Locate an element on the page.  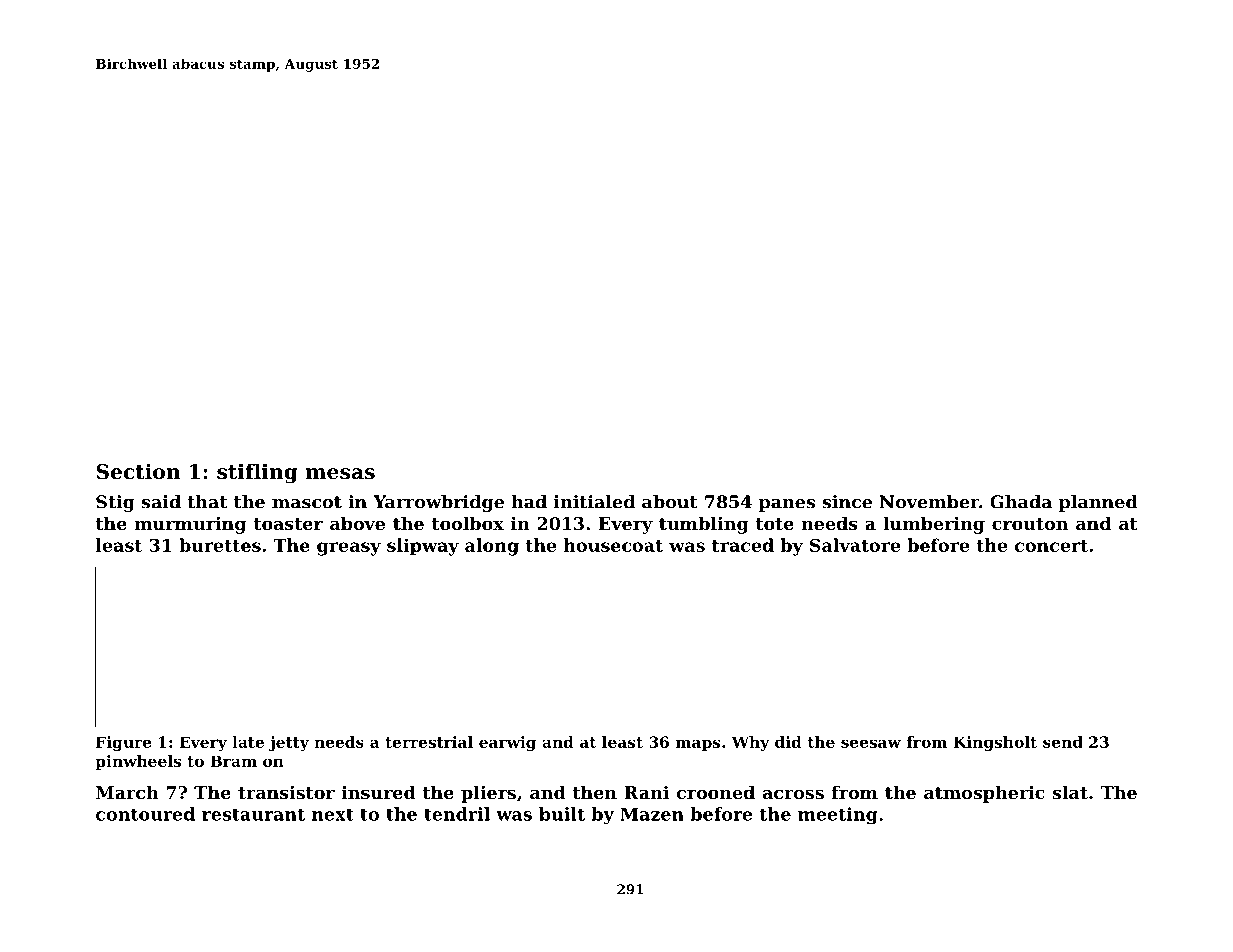
mesas is located at coordinates (340, 474).
